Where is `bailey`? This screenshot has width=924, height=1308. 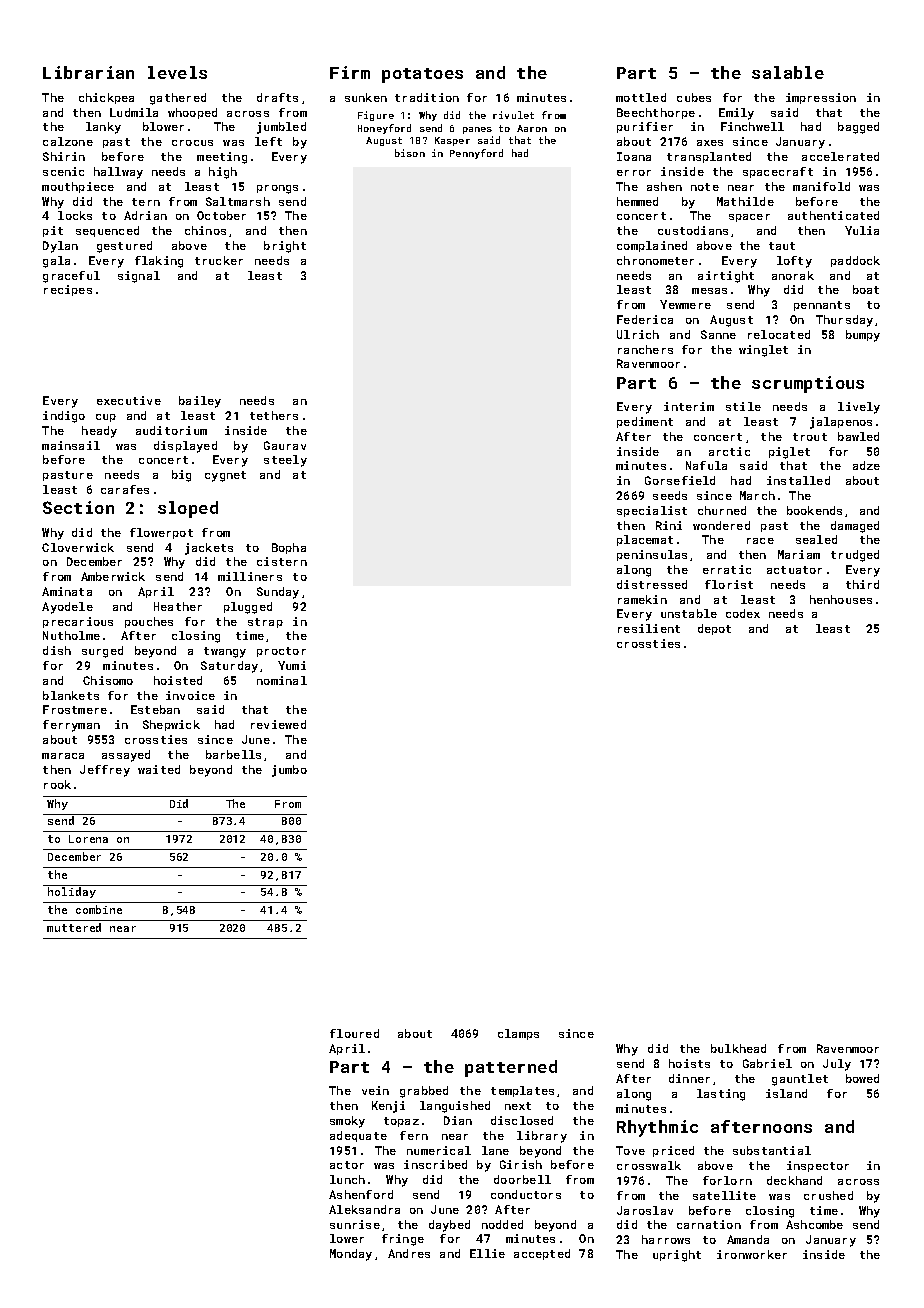
bailey is located at coordinates (200, 402).
